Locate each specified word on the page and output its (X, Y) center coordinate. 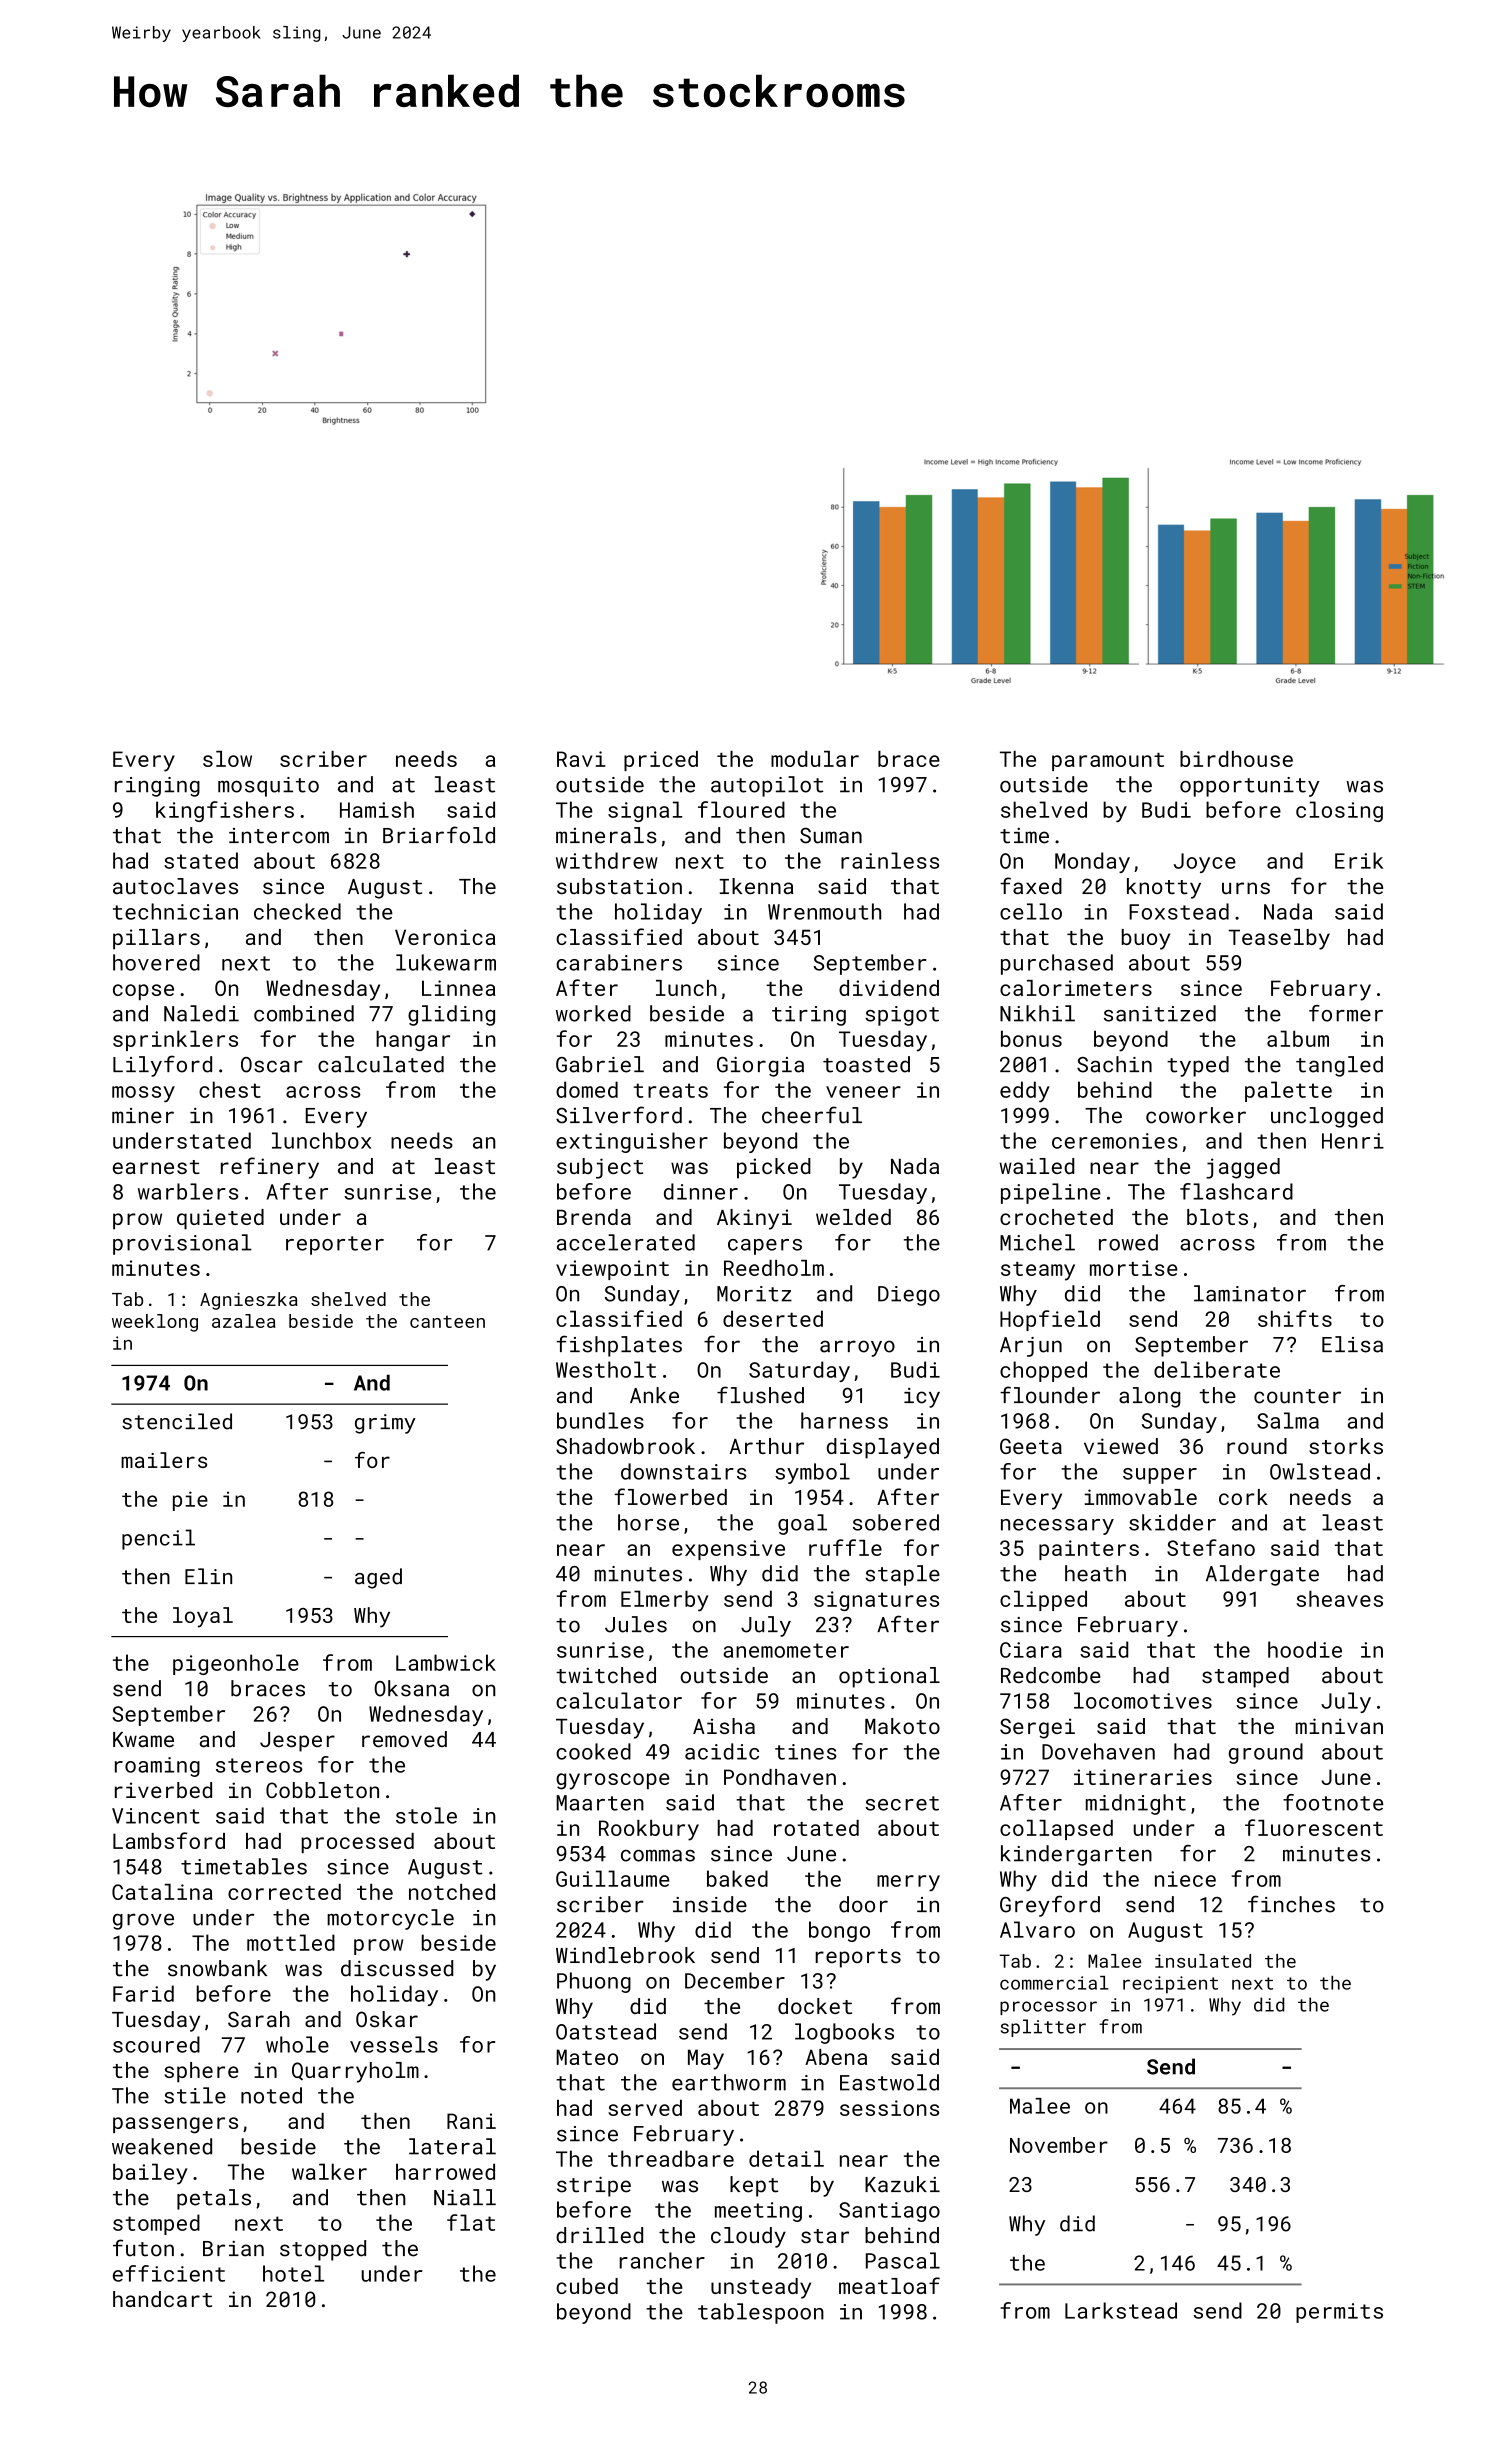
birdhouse (1236, 759)
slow (227, 759)
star (825, 2236)
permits (1339, 2313)
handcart (162, 2299)
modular (815, 759)
